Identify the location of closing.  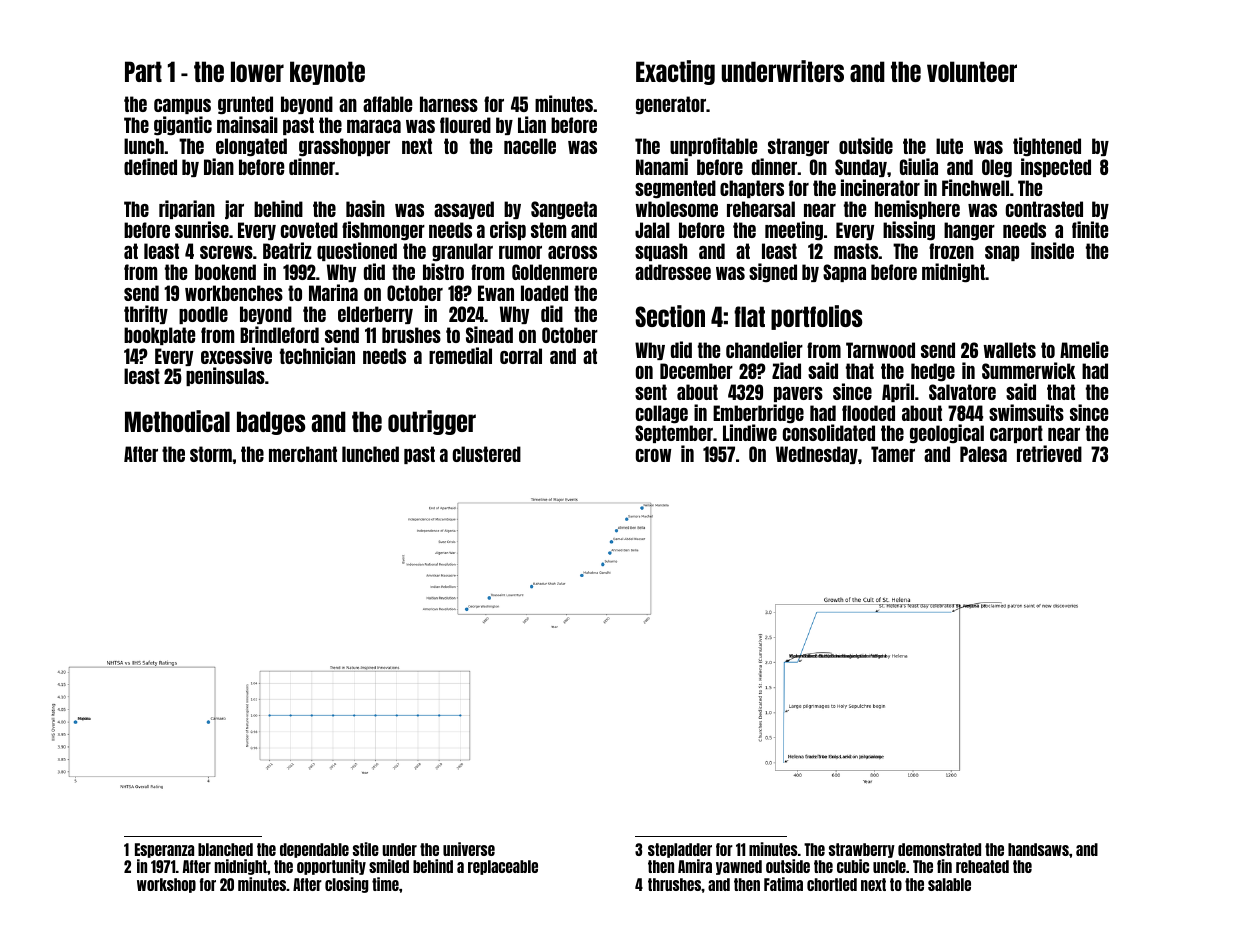
(347, 885).
